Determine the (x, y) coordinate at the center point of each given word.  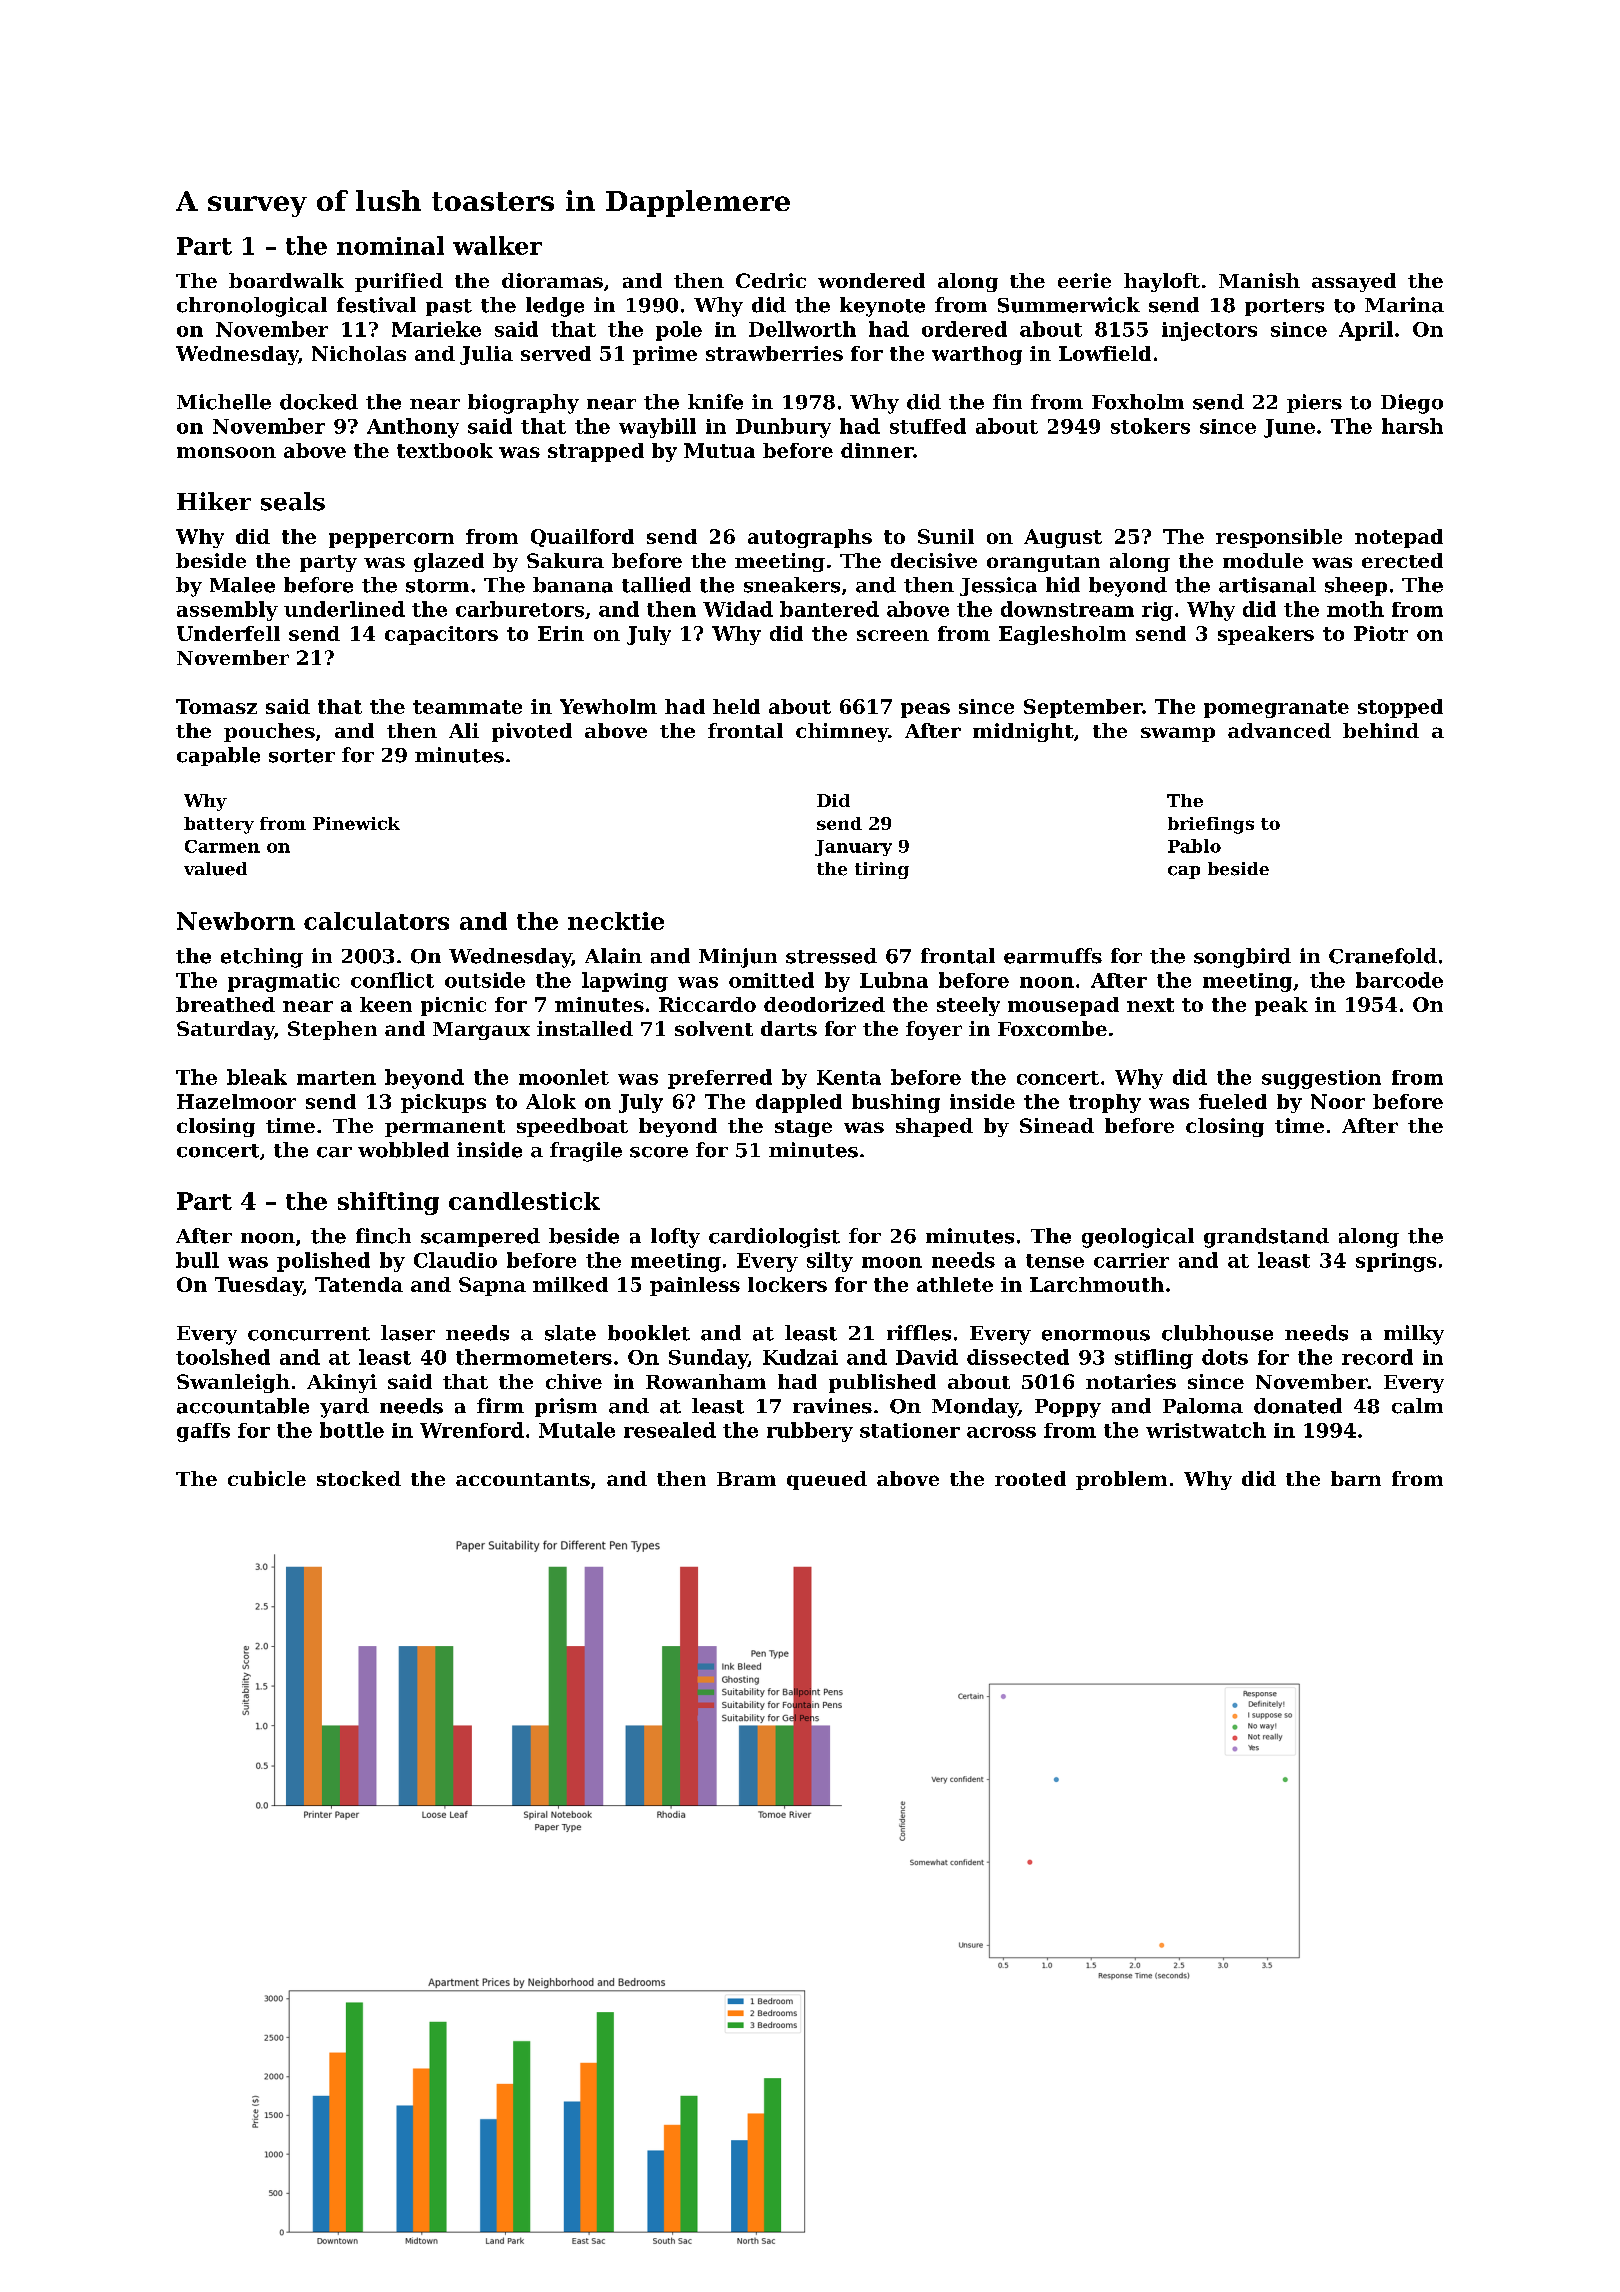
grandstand (1266, 1238)
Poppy (1068, 1408)
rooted (1030, 1478)
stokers (1150, 426)
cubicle (267, 1478)
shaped (934, 1127)
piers (1314, 403)
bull (197, 1260)
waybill (657, 428)
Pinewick (356, 823)
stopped (1400, 708)
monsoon (226, 452)
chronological (252, 307)
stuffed (928, 426)
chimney (842, 732)
